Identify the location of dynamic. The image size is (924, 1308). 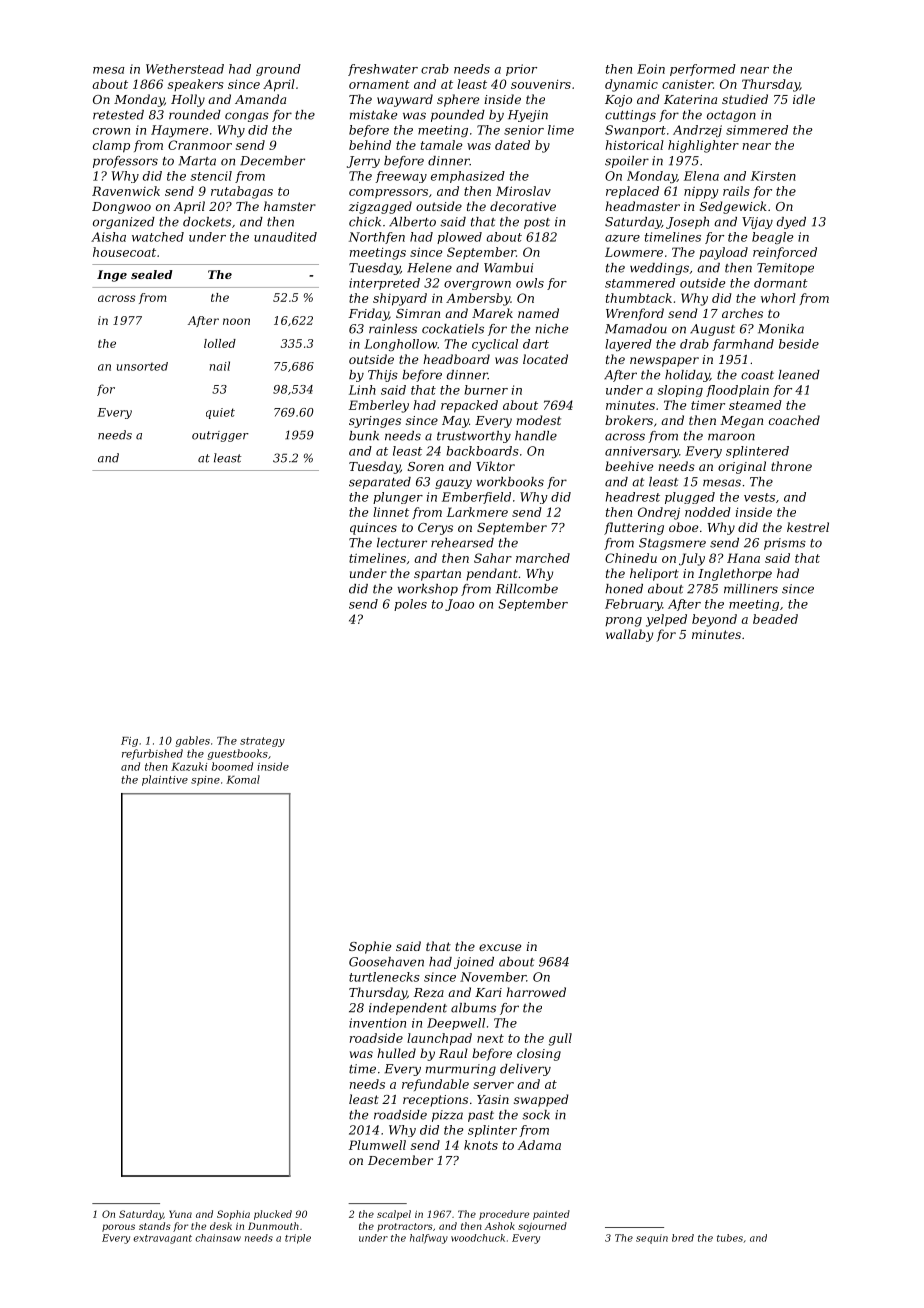
(631, 85).
